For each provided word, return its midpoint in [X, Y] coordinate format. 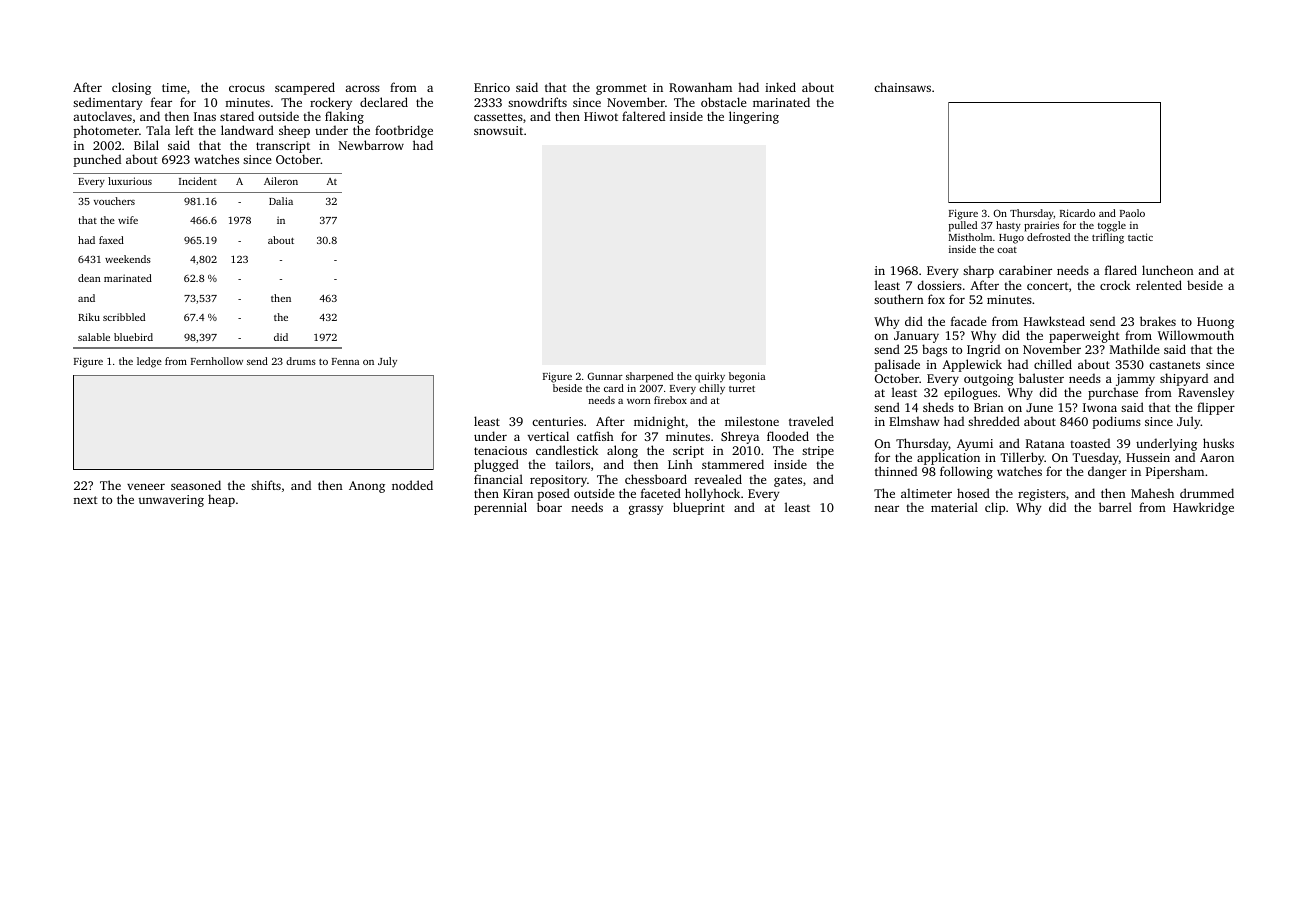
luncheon [1168, 270]
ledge [149, 362]
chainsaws [902, 87]
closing [131, 88]
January [916, 337]
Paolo [1132, 213]
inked [780, 87]
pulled [963, 226]
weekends [128, 259]
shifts [266, 485]
